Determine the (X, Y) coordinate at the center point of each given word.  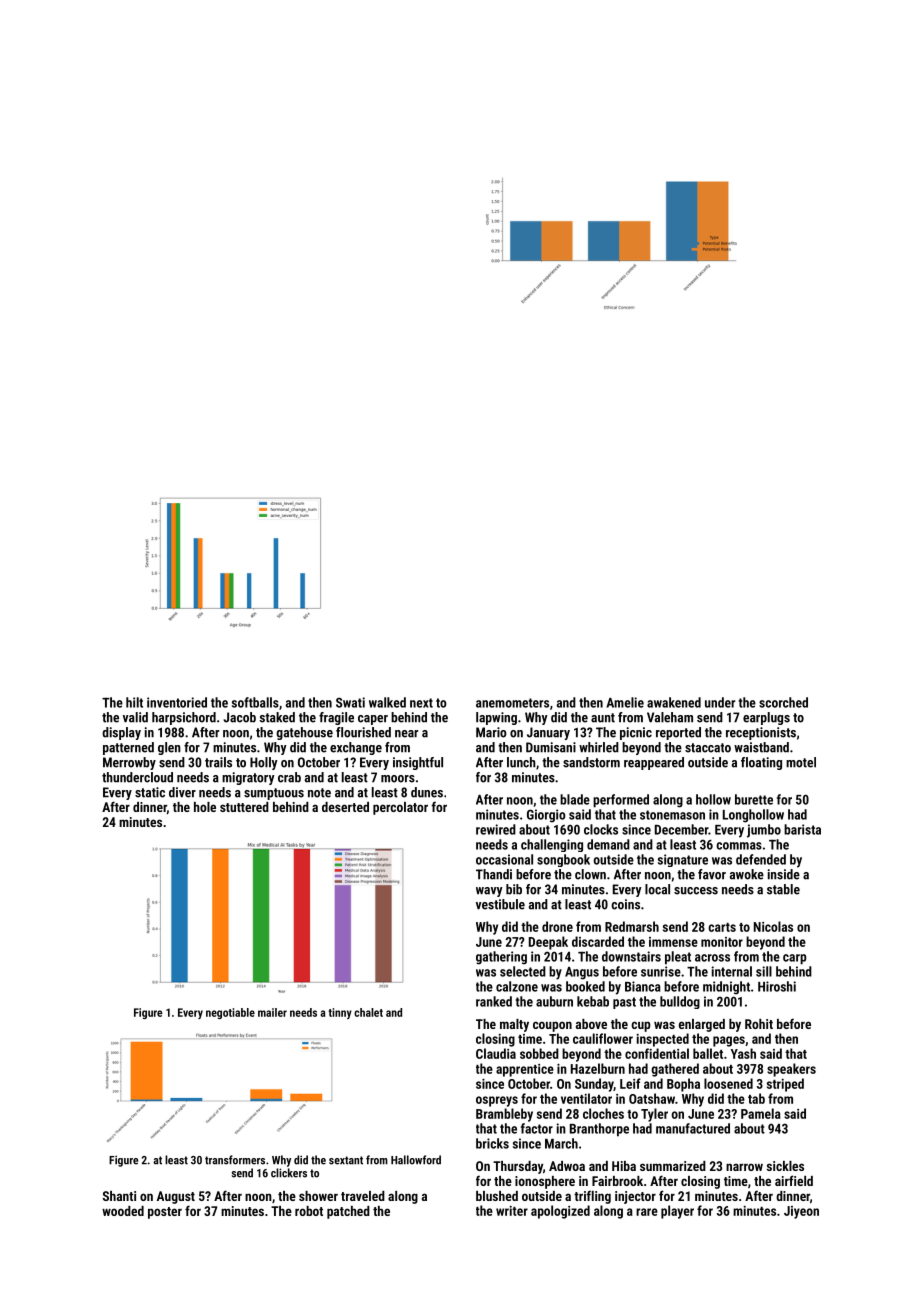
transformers (235, 1160)
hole (205, 807)
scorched (783, 702)
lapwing (496, 718)
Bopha (683, 1085)
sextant (346, 1160)
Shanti (119, 1196)
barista (802, 829)
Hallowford (416, 1160)
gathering (501, 958)
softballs (255, 702)
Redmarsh (632, 926)
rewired (496, 829)
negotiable (230, 1013)
